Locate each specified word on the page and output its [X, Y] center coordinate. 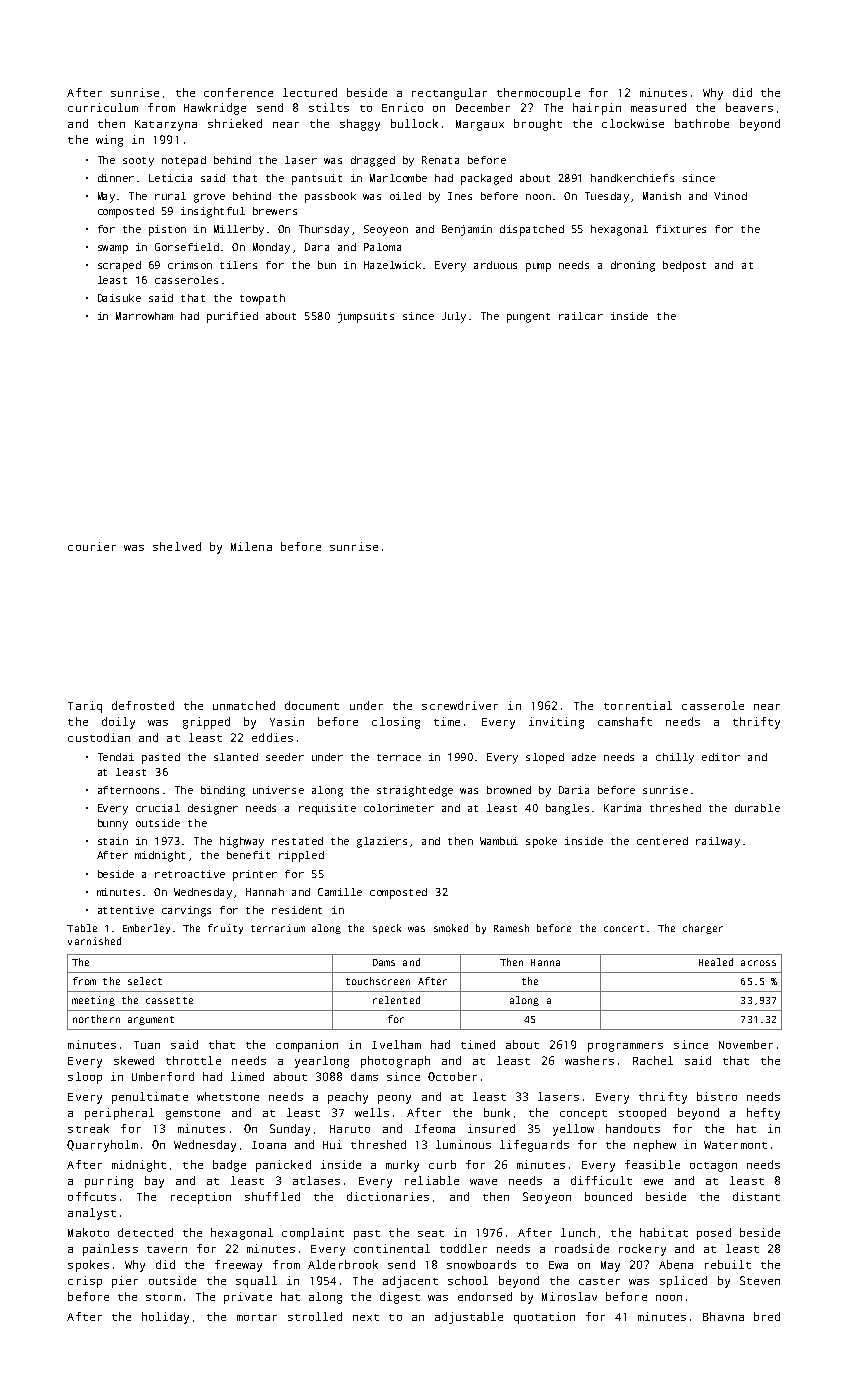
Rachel [653, 1060]
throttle [193, 1060]
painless [110, 1250]
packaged [486, 179]
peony [394, 1099]
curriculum [103, 107]
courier [92, 546]
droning [633, 266]
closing [396, 723]
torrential [638, 705]
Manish [662, 196]
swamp [113, 249]
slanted [236, 757]
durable [757, 808]
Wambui [499, 841]
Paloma [382, 247]
